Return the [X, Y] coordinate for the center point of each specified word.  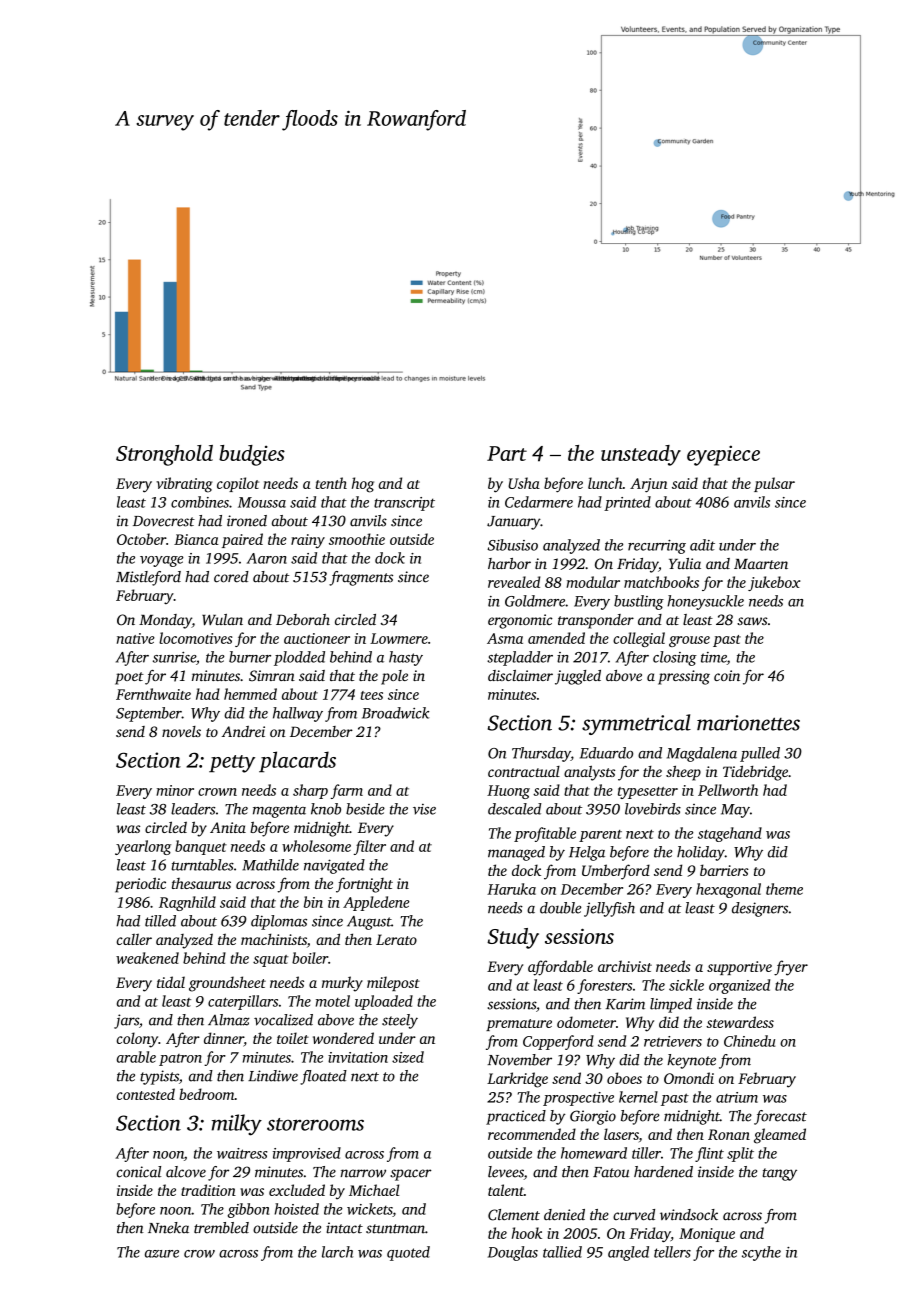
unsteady [641, 455]
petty [232, 764]
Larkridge [517, 1080]
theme [784, 889]
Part [507, 453]
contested [146, 1094]
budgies [252, 455]
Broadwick [395, 713]
